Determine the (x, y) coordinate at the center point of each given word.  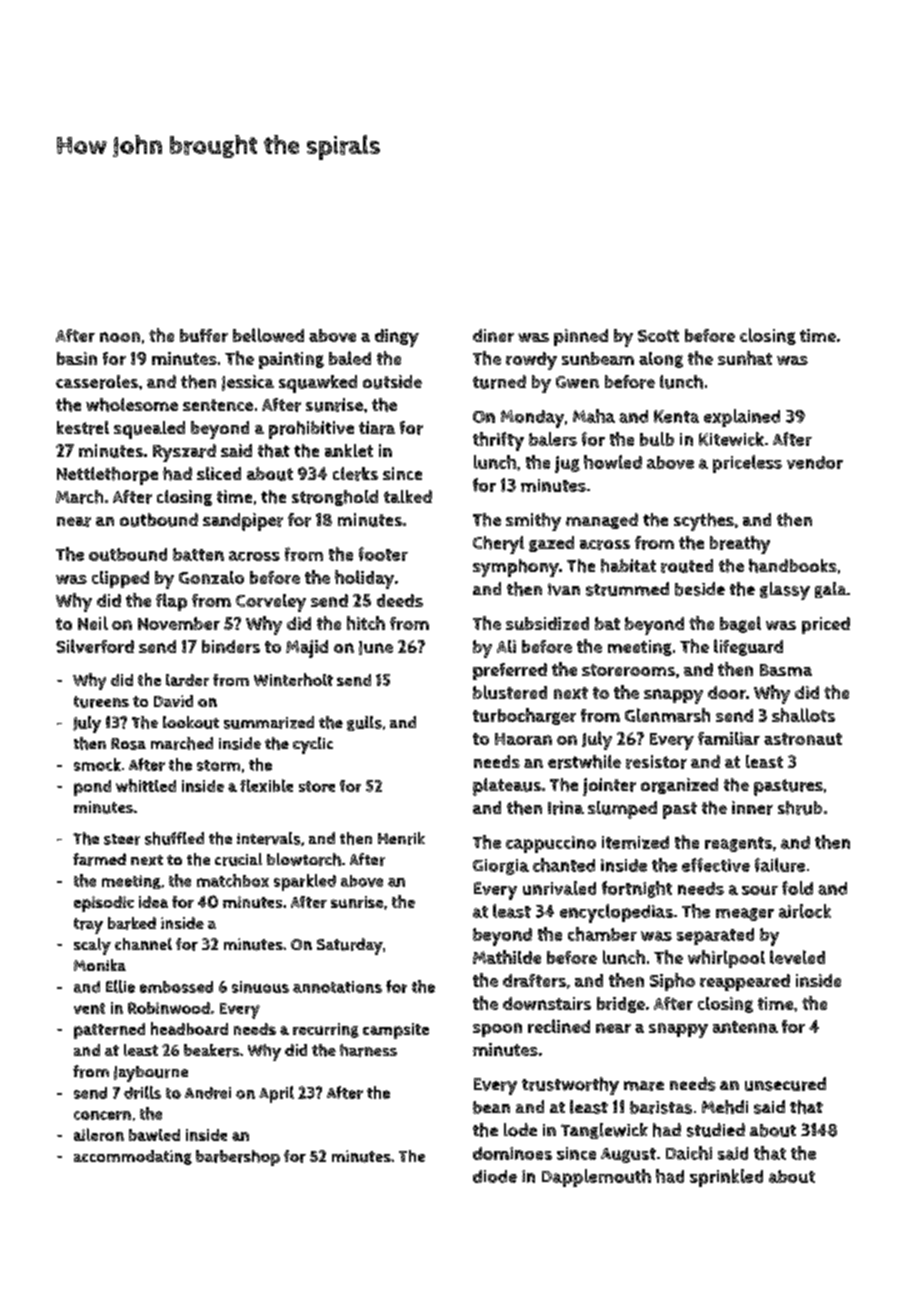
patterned (109, 1031)
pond (92, 788)
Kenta (676, 416)
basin (77, 358)
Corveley (271, 603)
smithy (533, 522)
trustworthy (570, 1086)
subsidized (547, 623)
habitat (628, 566)
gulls (364, 723)
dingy (397, 338)
